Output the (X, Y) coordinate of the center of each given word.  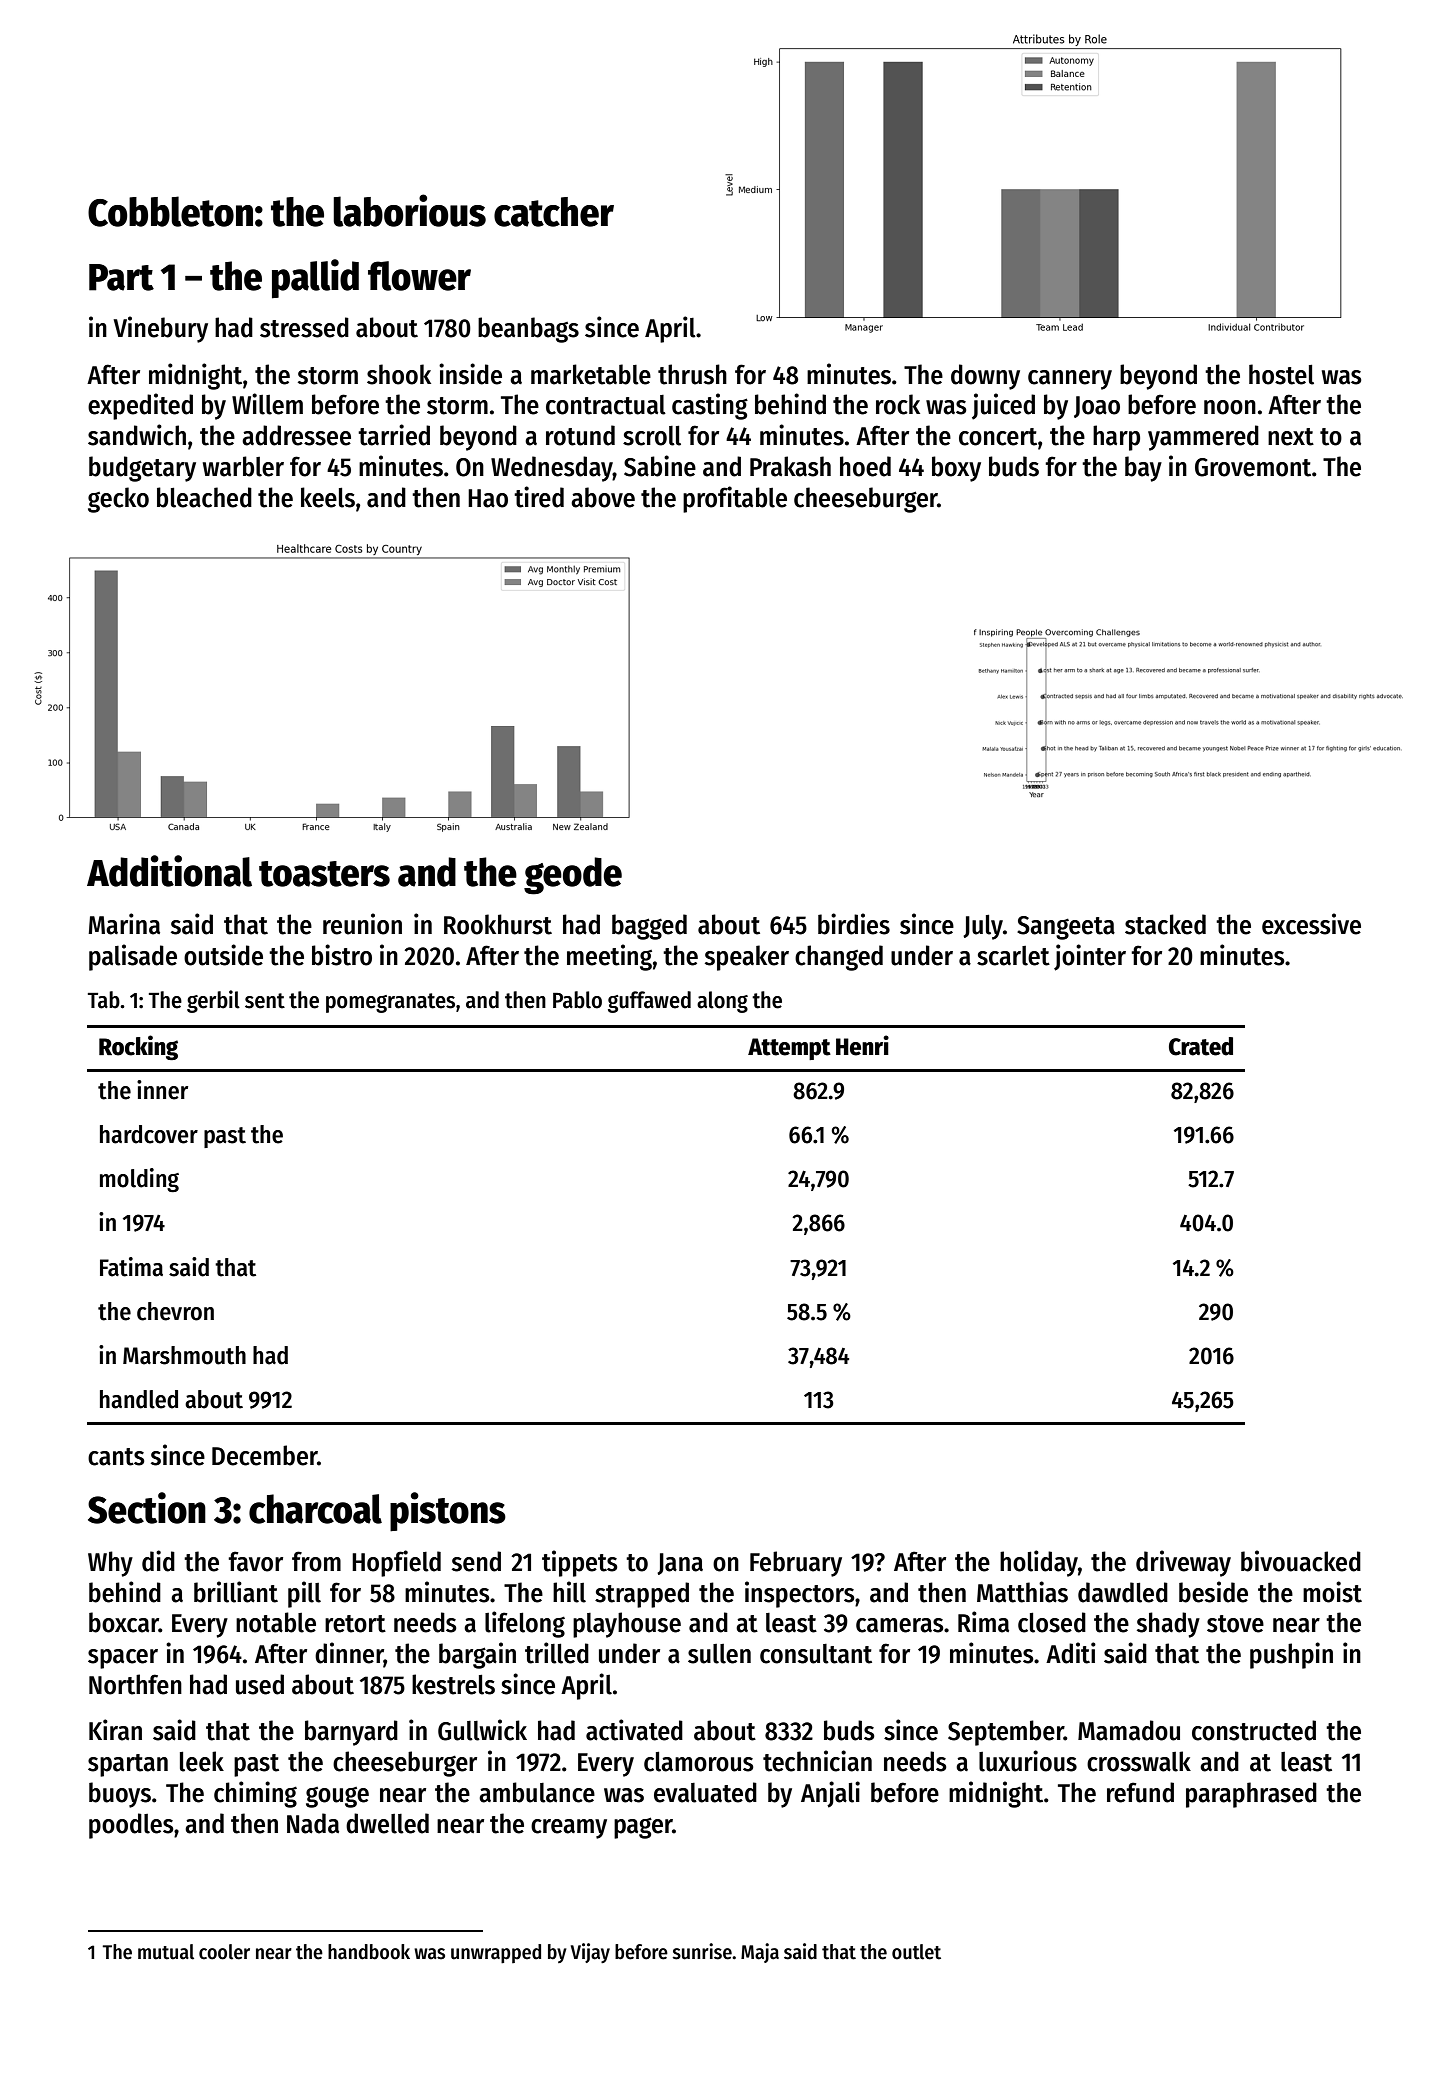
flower (419, 276)
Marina (124, 924)
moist (1332, 1592)
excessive (1311, 924)
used (260, 1684)
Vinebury (160, 329)
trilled (557, 1653)
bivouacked (1301, 1561)
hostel (1281, 374)
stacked (1165, 924)
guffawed (649, 1002)
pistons (448, 1512)
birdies (854, 924)
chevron (175, 1311)
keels (328, 497)
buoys (120, 1795)
